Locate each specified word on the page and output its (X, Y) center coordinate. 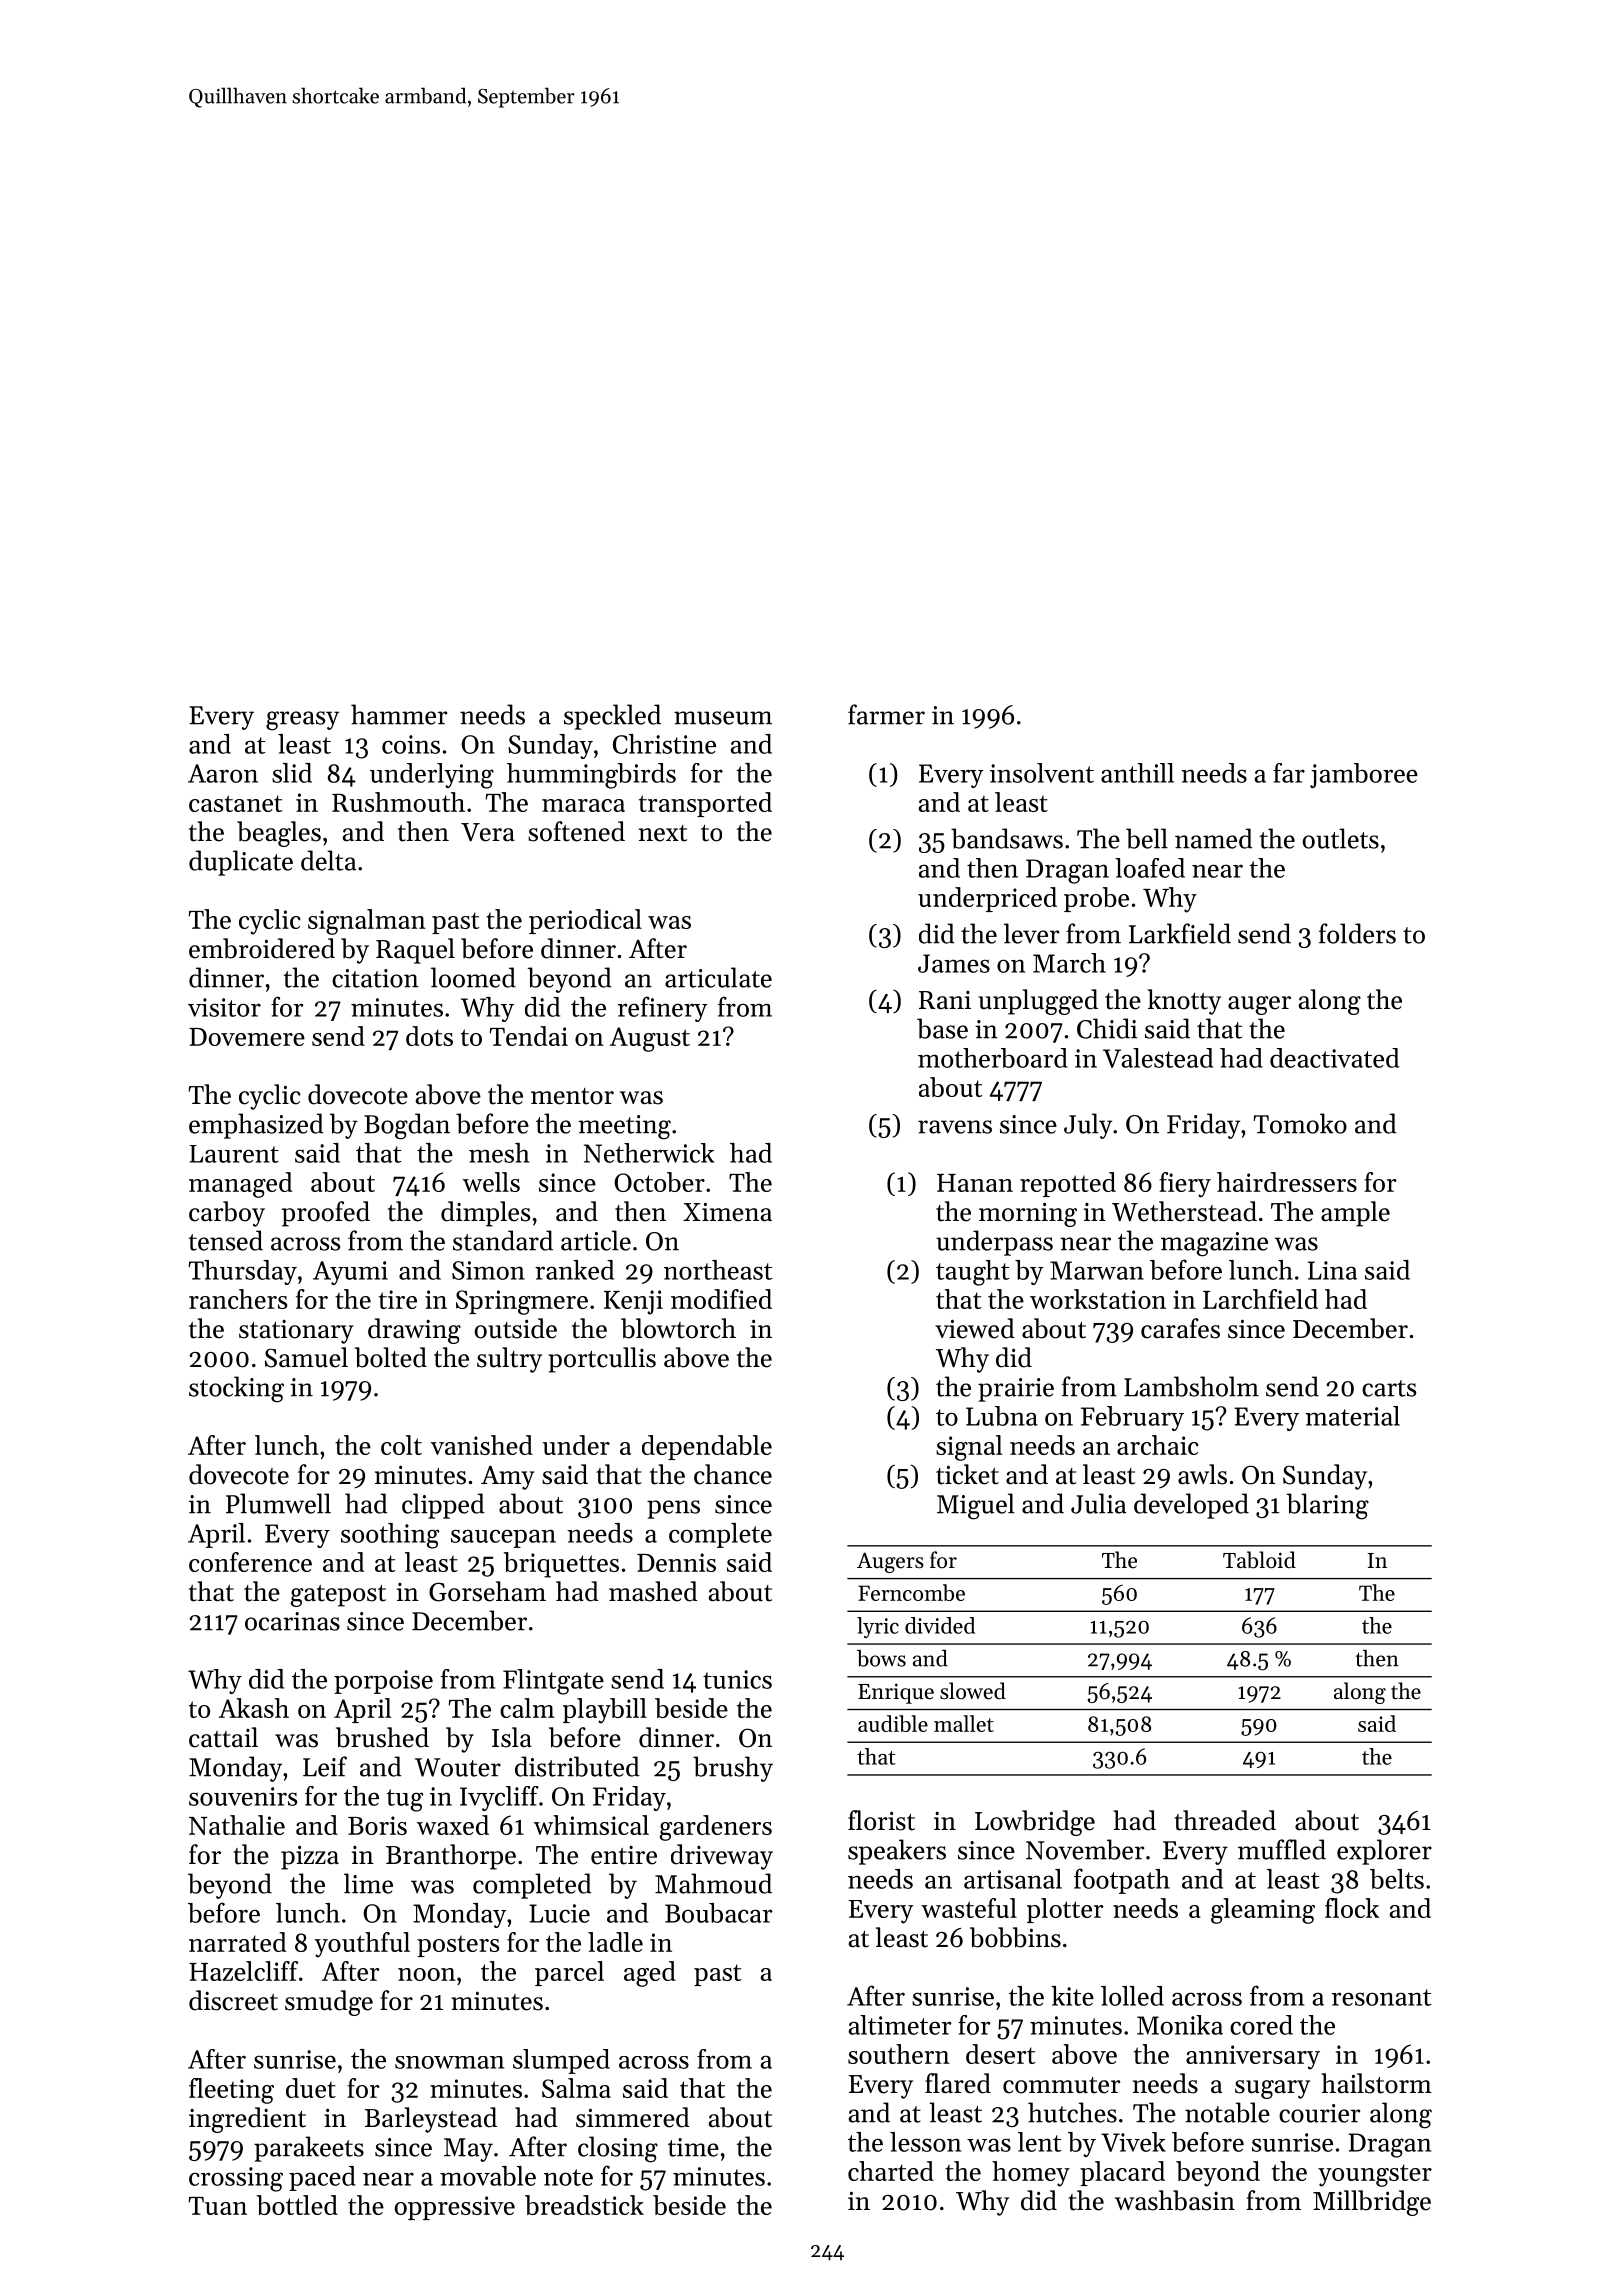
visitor (224, 1007)
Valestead (1158, 1058)
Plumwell (278, 1503)
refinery (663, 1009)
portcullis (602, 1360)
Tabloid (1259, 1560)
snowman (449, 2062)
